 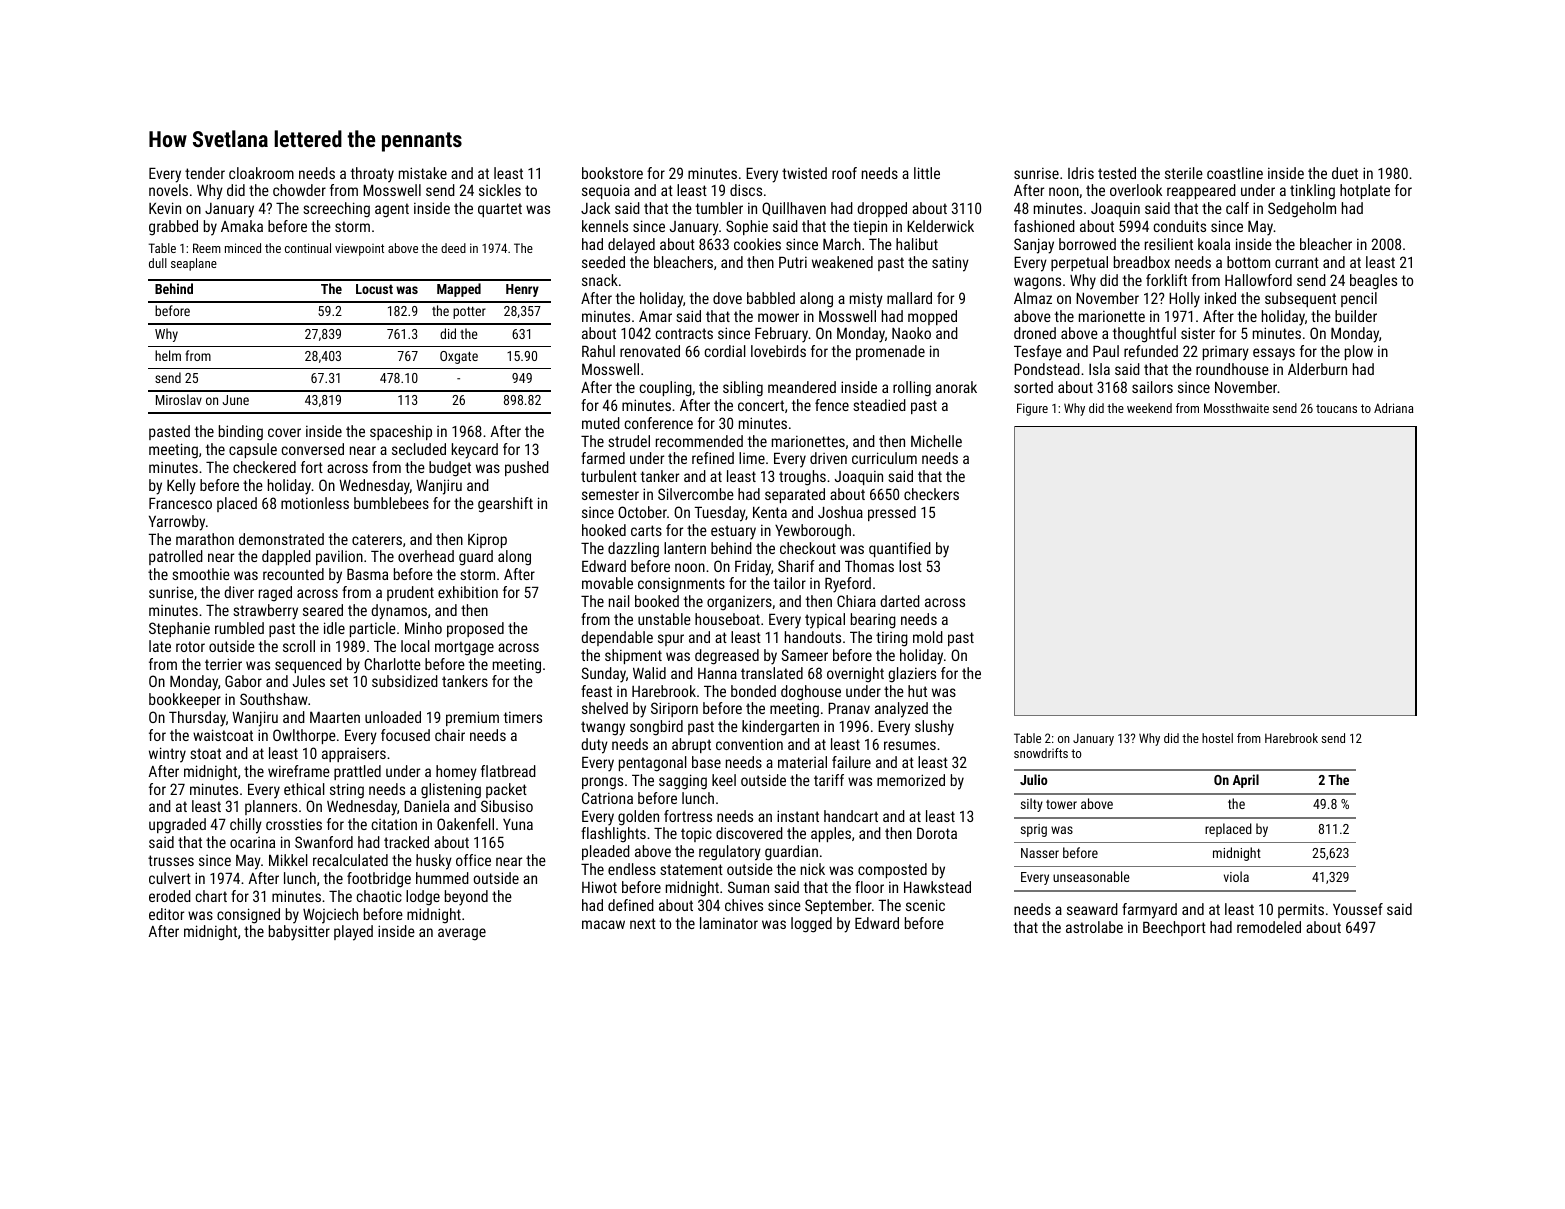 What do you see at coordinates (655, 316) in the screenshot?
I see `Amar` at bounding box center [655, 316].
